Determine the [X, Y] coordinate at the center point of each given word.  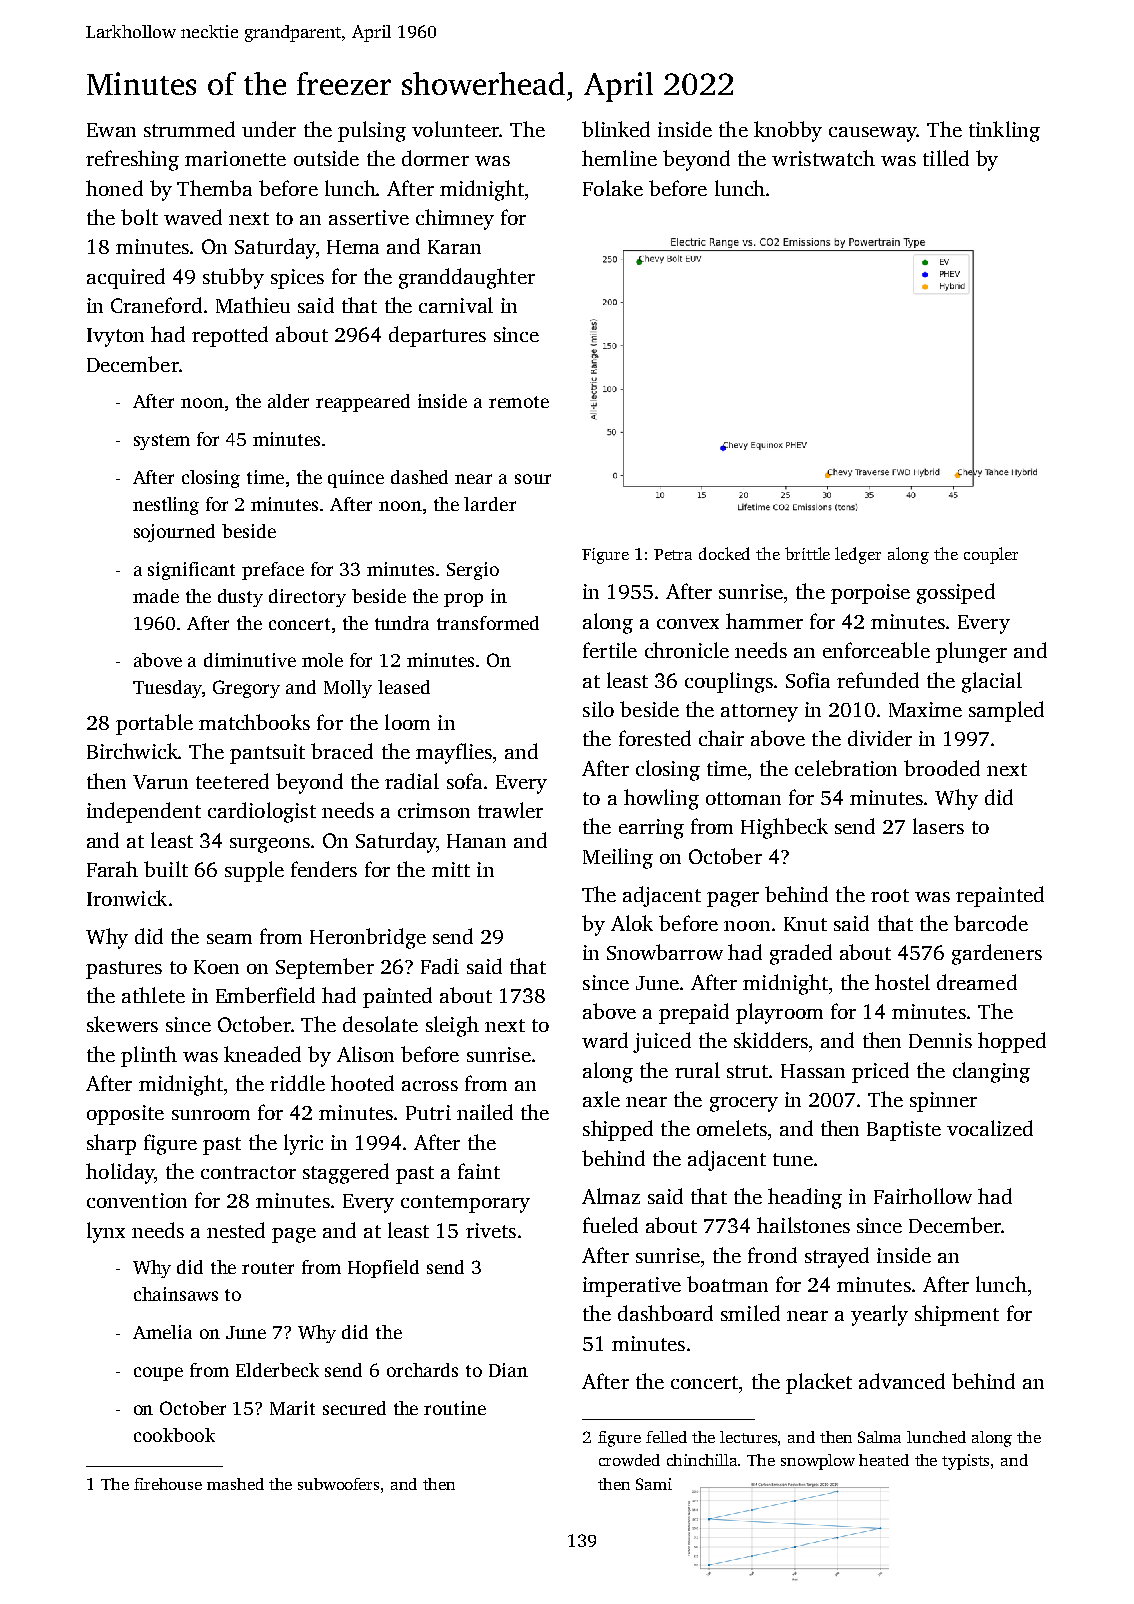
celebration [846, 768]
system [162, 442]
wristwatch [823, 158]
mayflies [454, 753]
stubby [233, 278]
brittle [807, 553]
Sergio [473, 571]
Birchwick [133, 751]
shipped [618, 1130]
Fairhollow [923, 1196]
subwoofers [338, 1484]
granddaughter [467, 278]
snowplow [818, 1462]
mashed [235, 1484]
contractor [248, 1172]
